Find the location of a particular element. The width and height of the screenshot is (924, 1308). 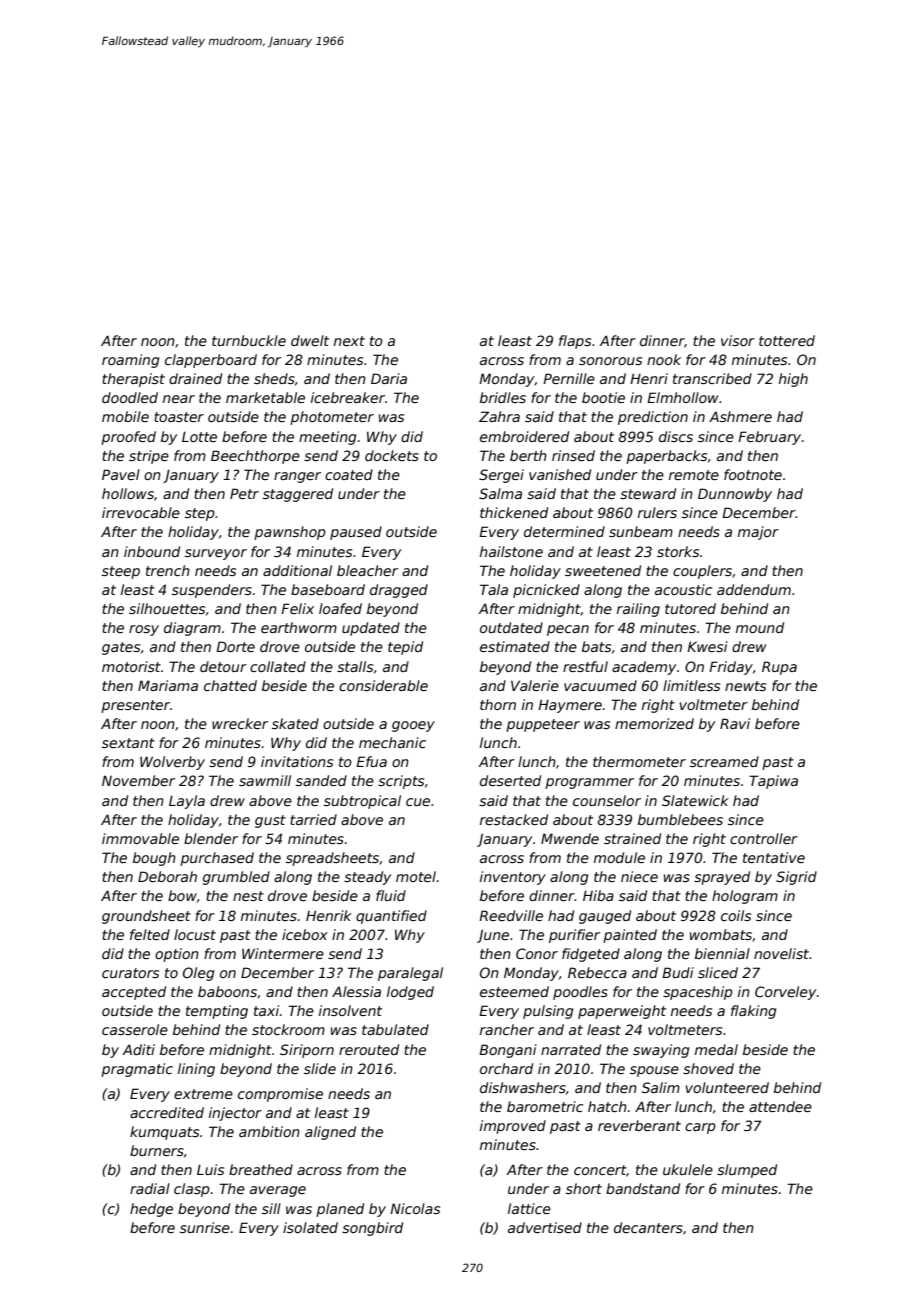

poodles is located at coordinates (580, 993).
